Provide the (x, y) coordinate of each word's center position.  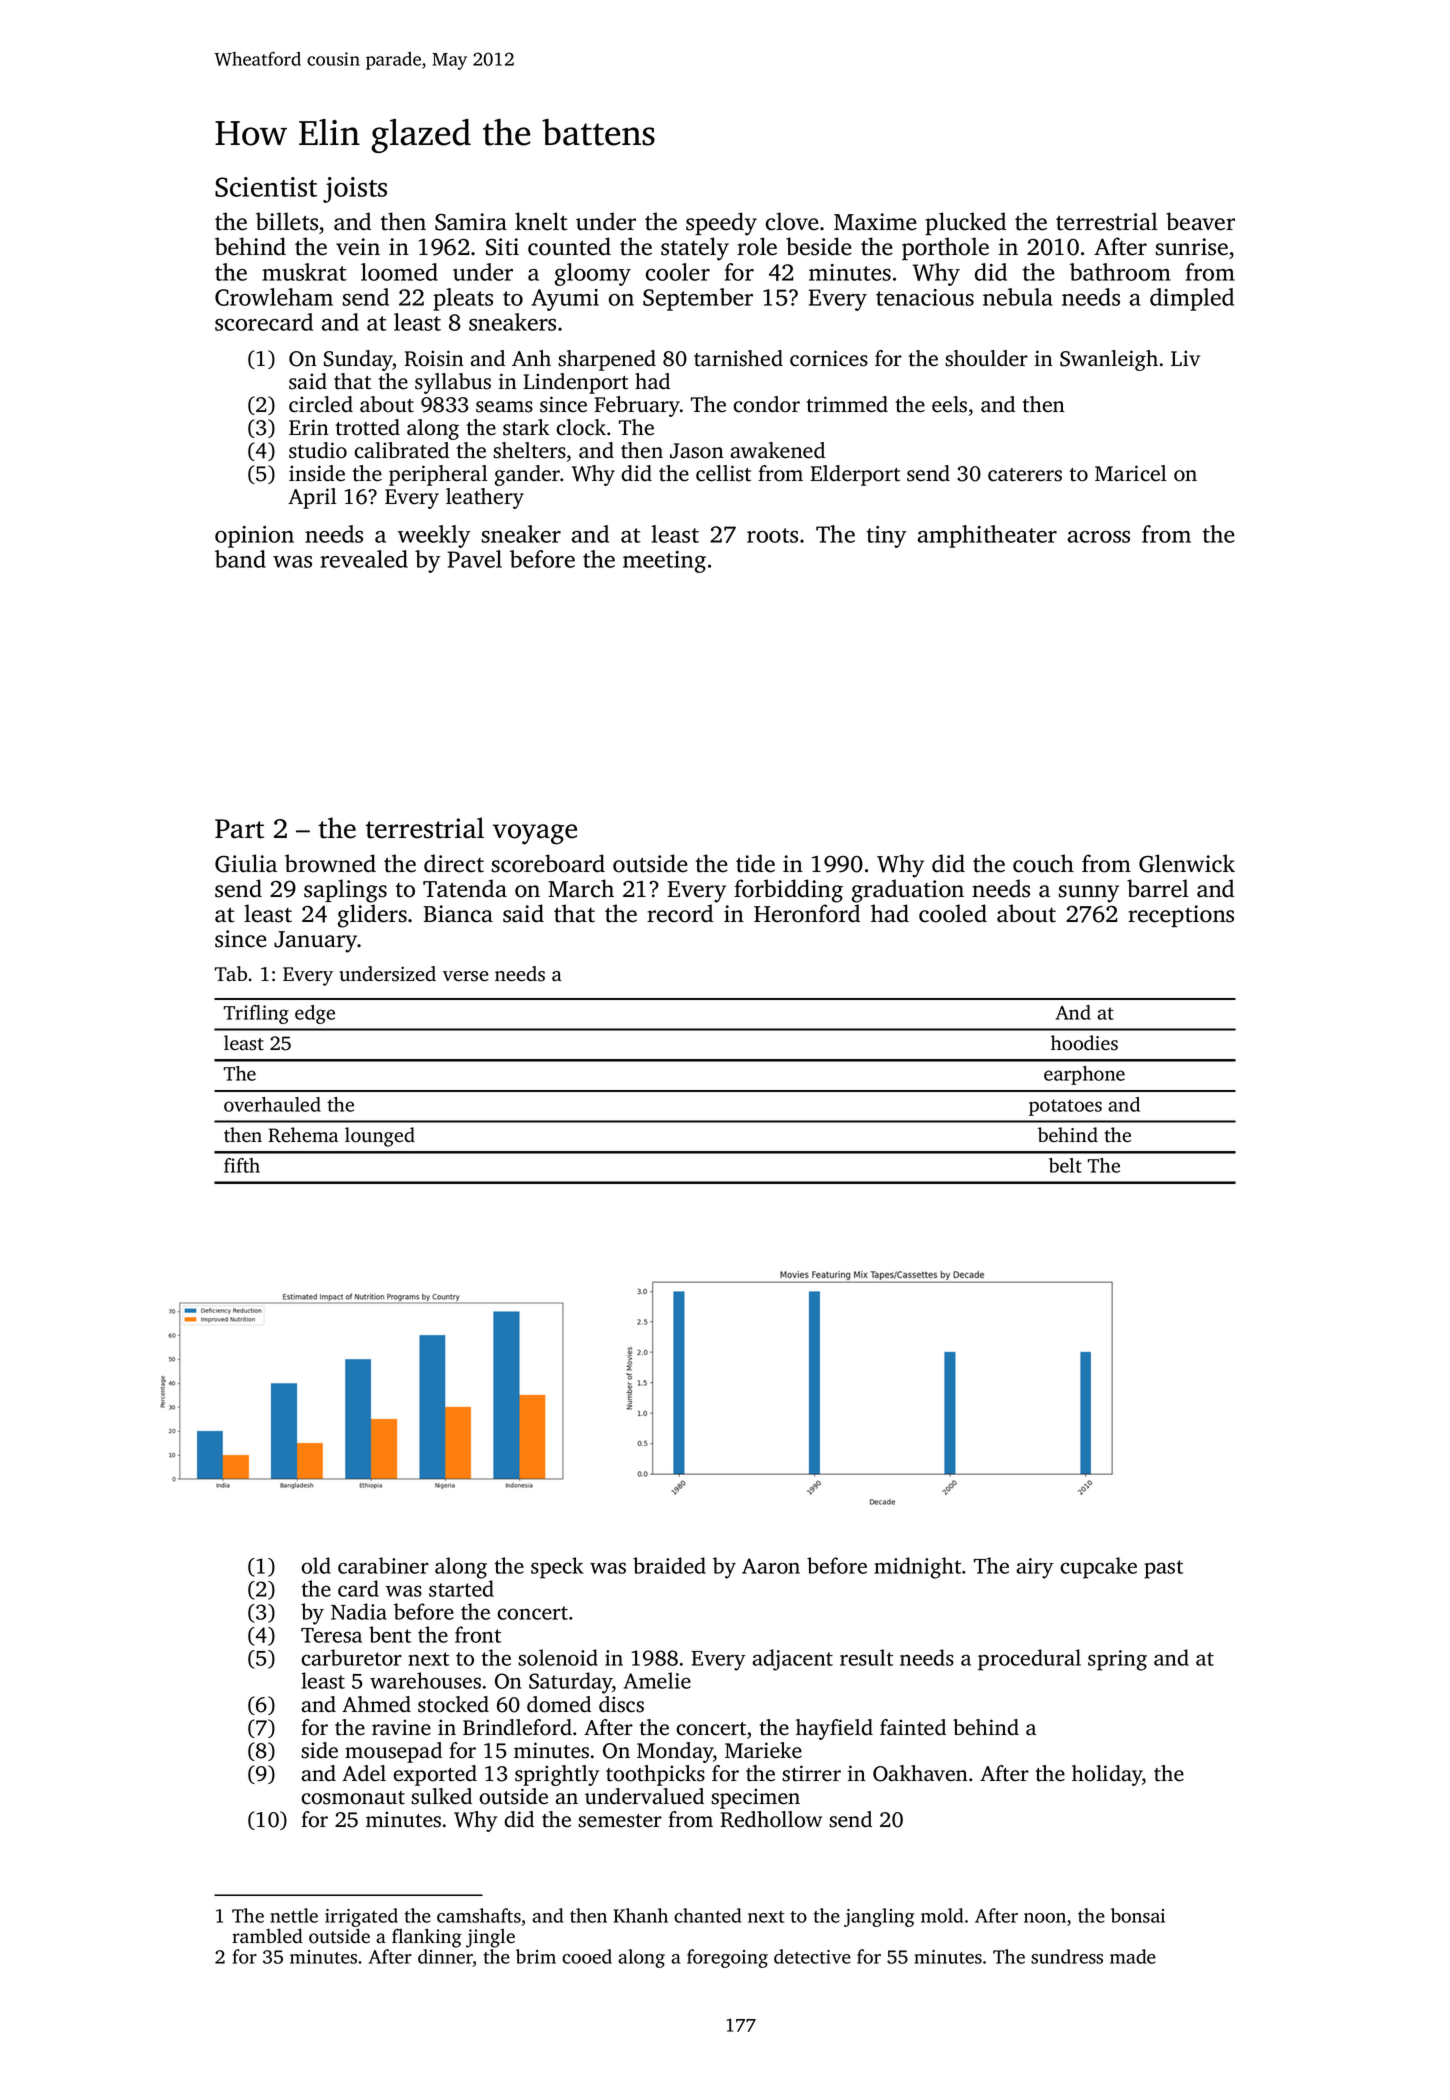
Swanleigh (1109, 360)
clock (581, 427)
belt (1065, 1165)
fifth (242, 1165)
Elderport (855, 475)
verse (466, 976)
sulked (441, 1796)
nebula (1018, 297)
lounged (380, 1137)
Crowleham (274, 297)
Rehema (303, 1135)
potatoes (1065, 1107)
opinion (254, 537)
